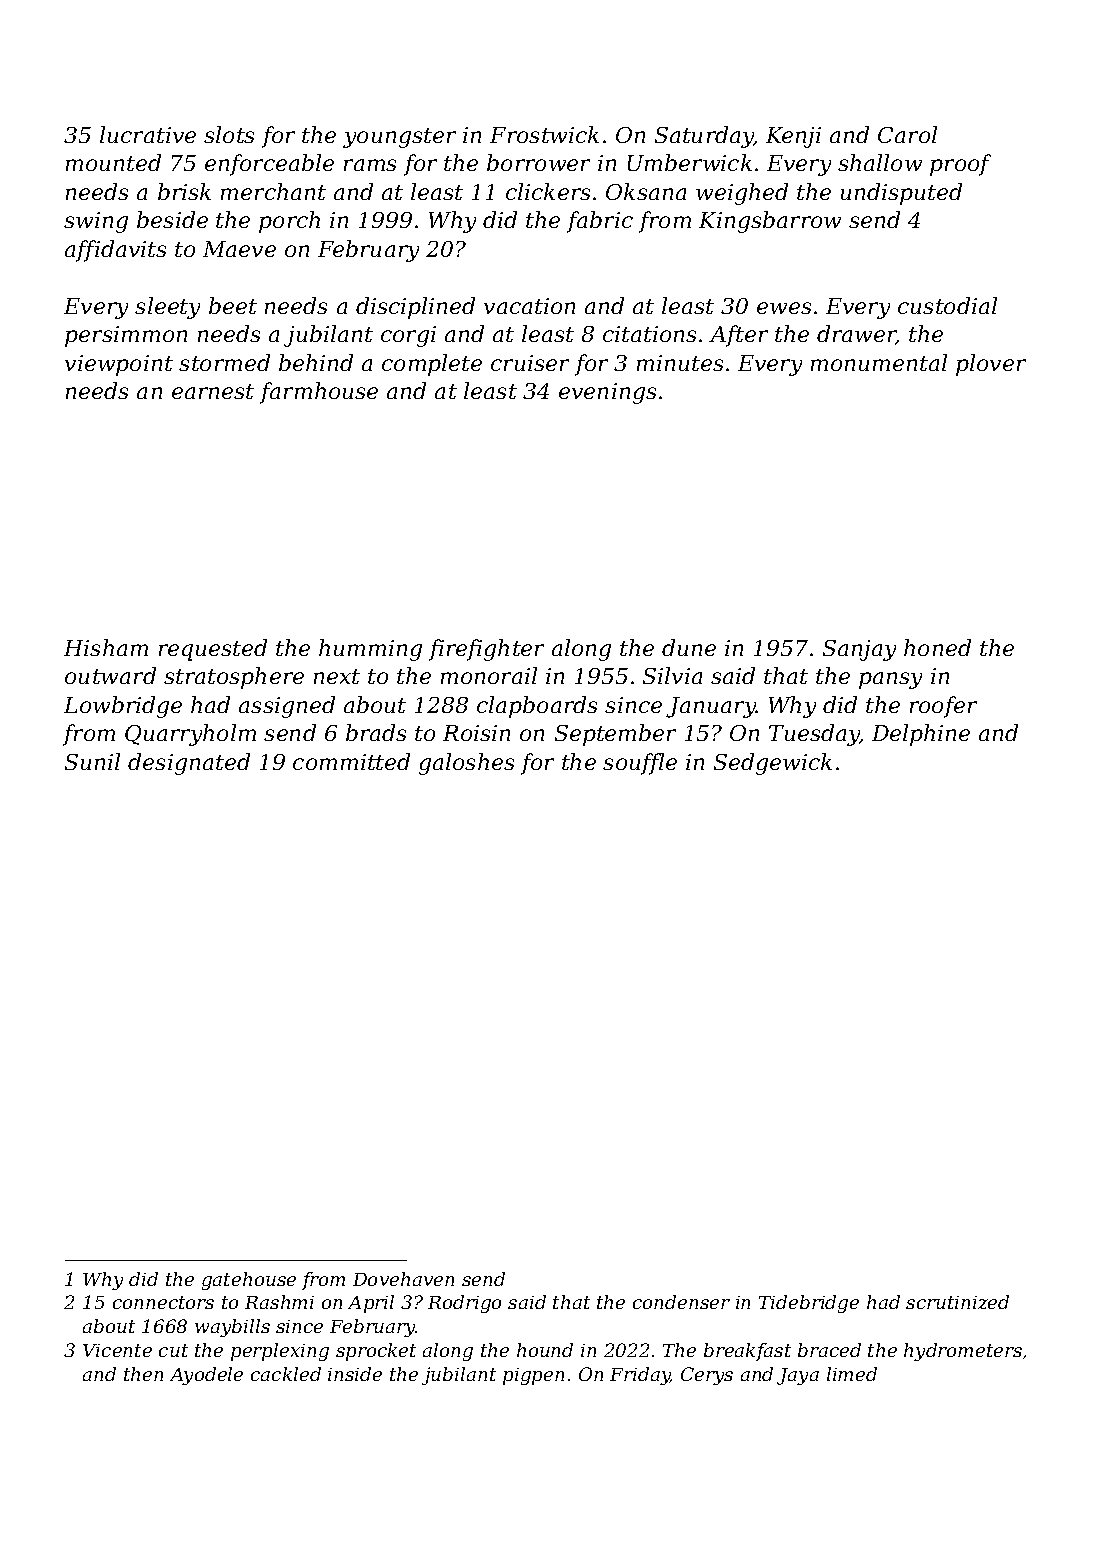 The image size is (1094, 1554). What do you see at coordinates (773, 764) in the image?
I see `Sedgewick` at bounding box center [773, 764].
